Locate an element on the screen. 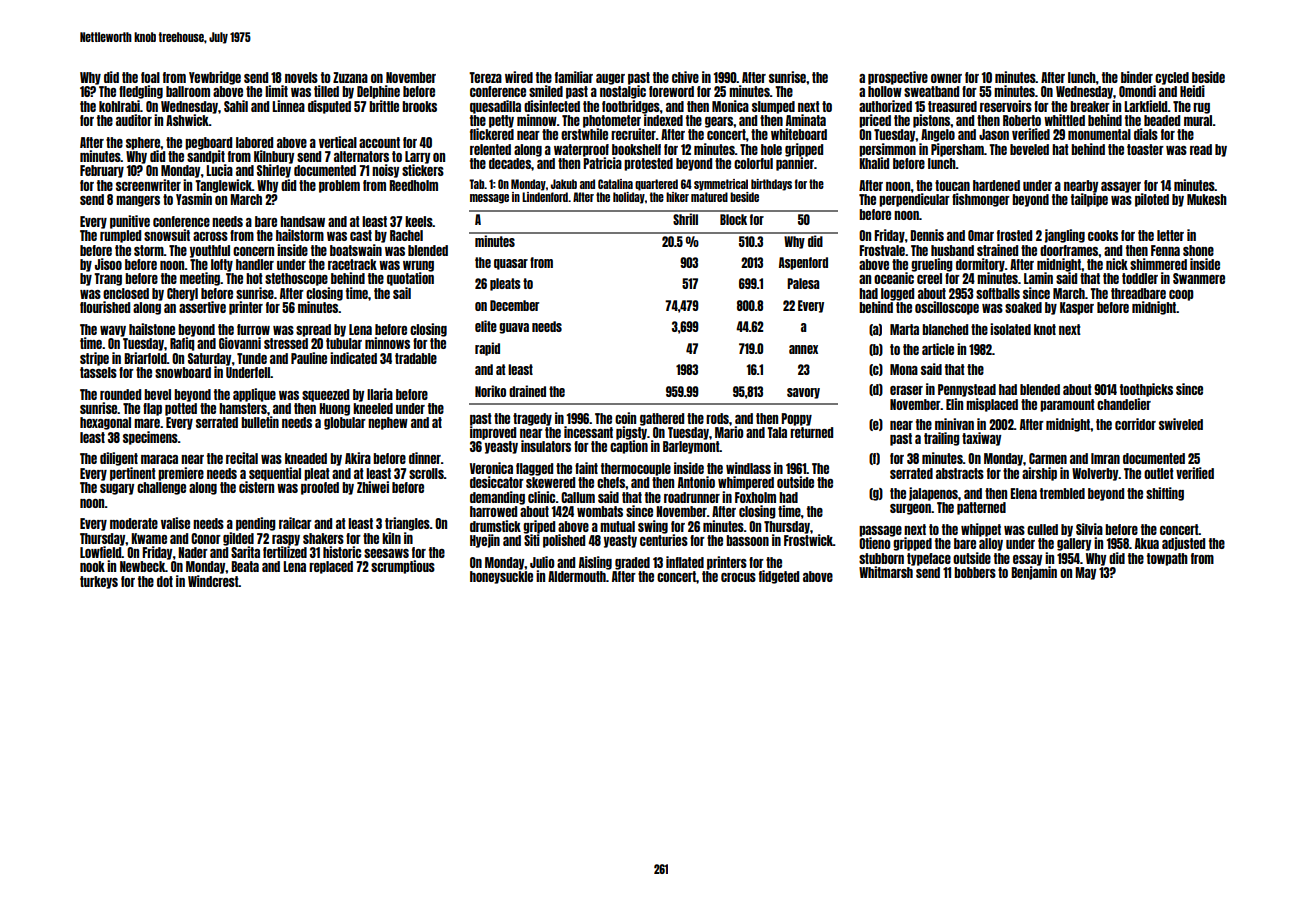 This screenshot has width=1308, height=924. diligent is located at coordinates (119, 459).
